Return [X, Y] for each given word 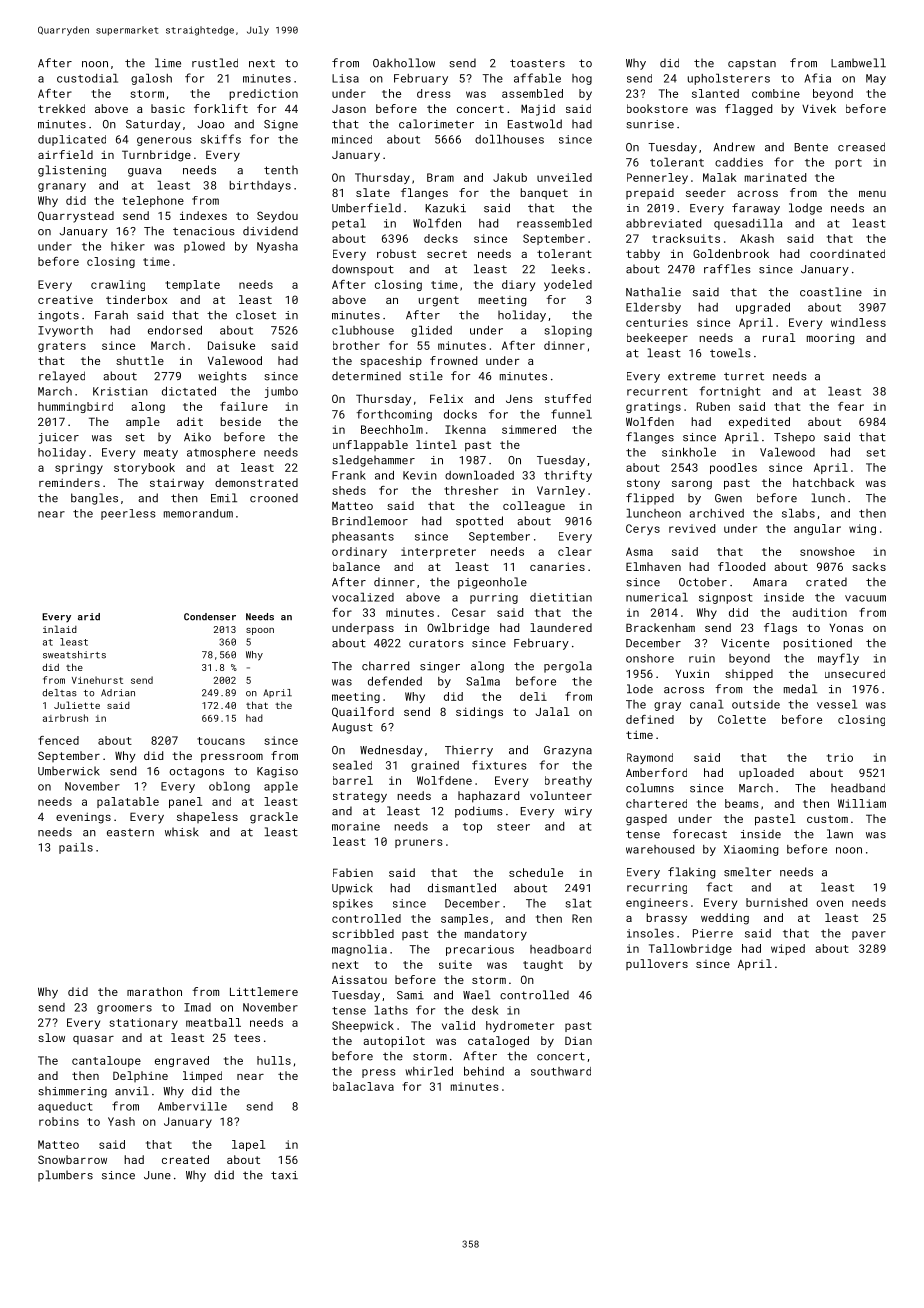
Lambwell [858, 63]
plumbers [65, 1176]
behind [484, 1071]
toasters [537, 63]
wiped [788, 949]
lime [168, 63]
